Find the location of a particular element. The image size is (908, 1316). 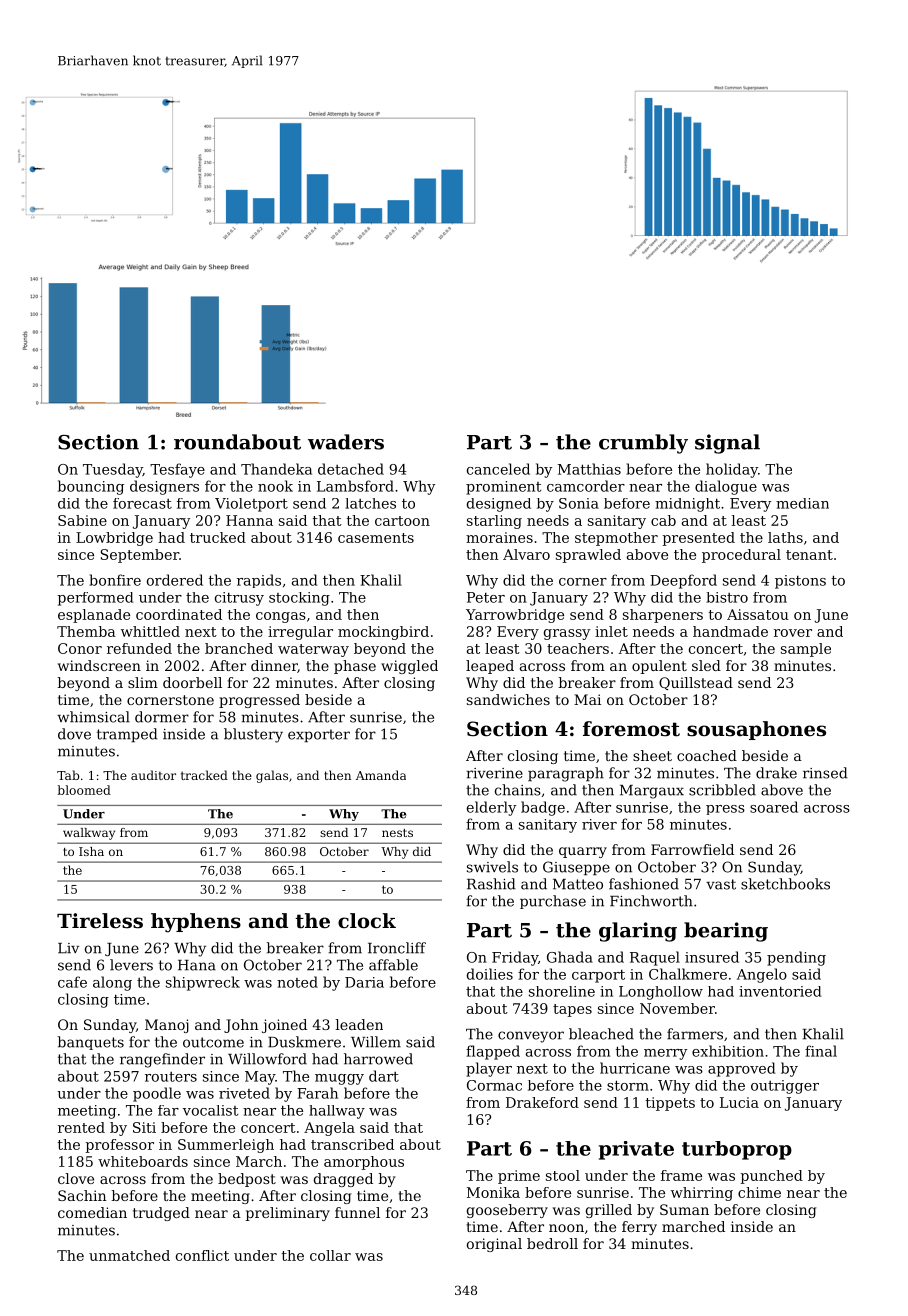

Matthias is located at coordinates (589, 469).
